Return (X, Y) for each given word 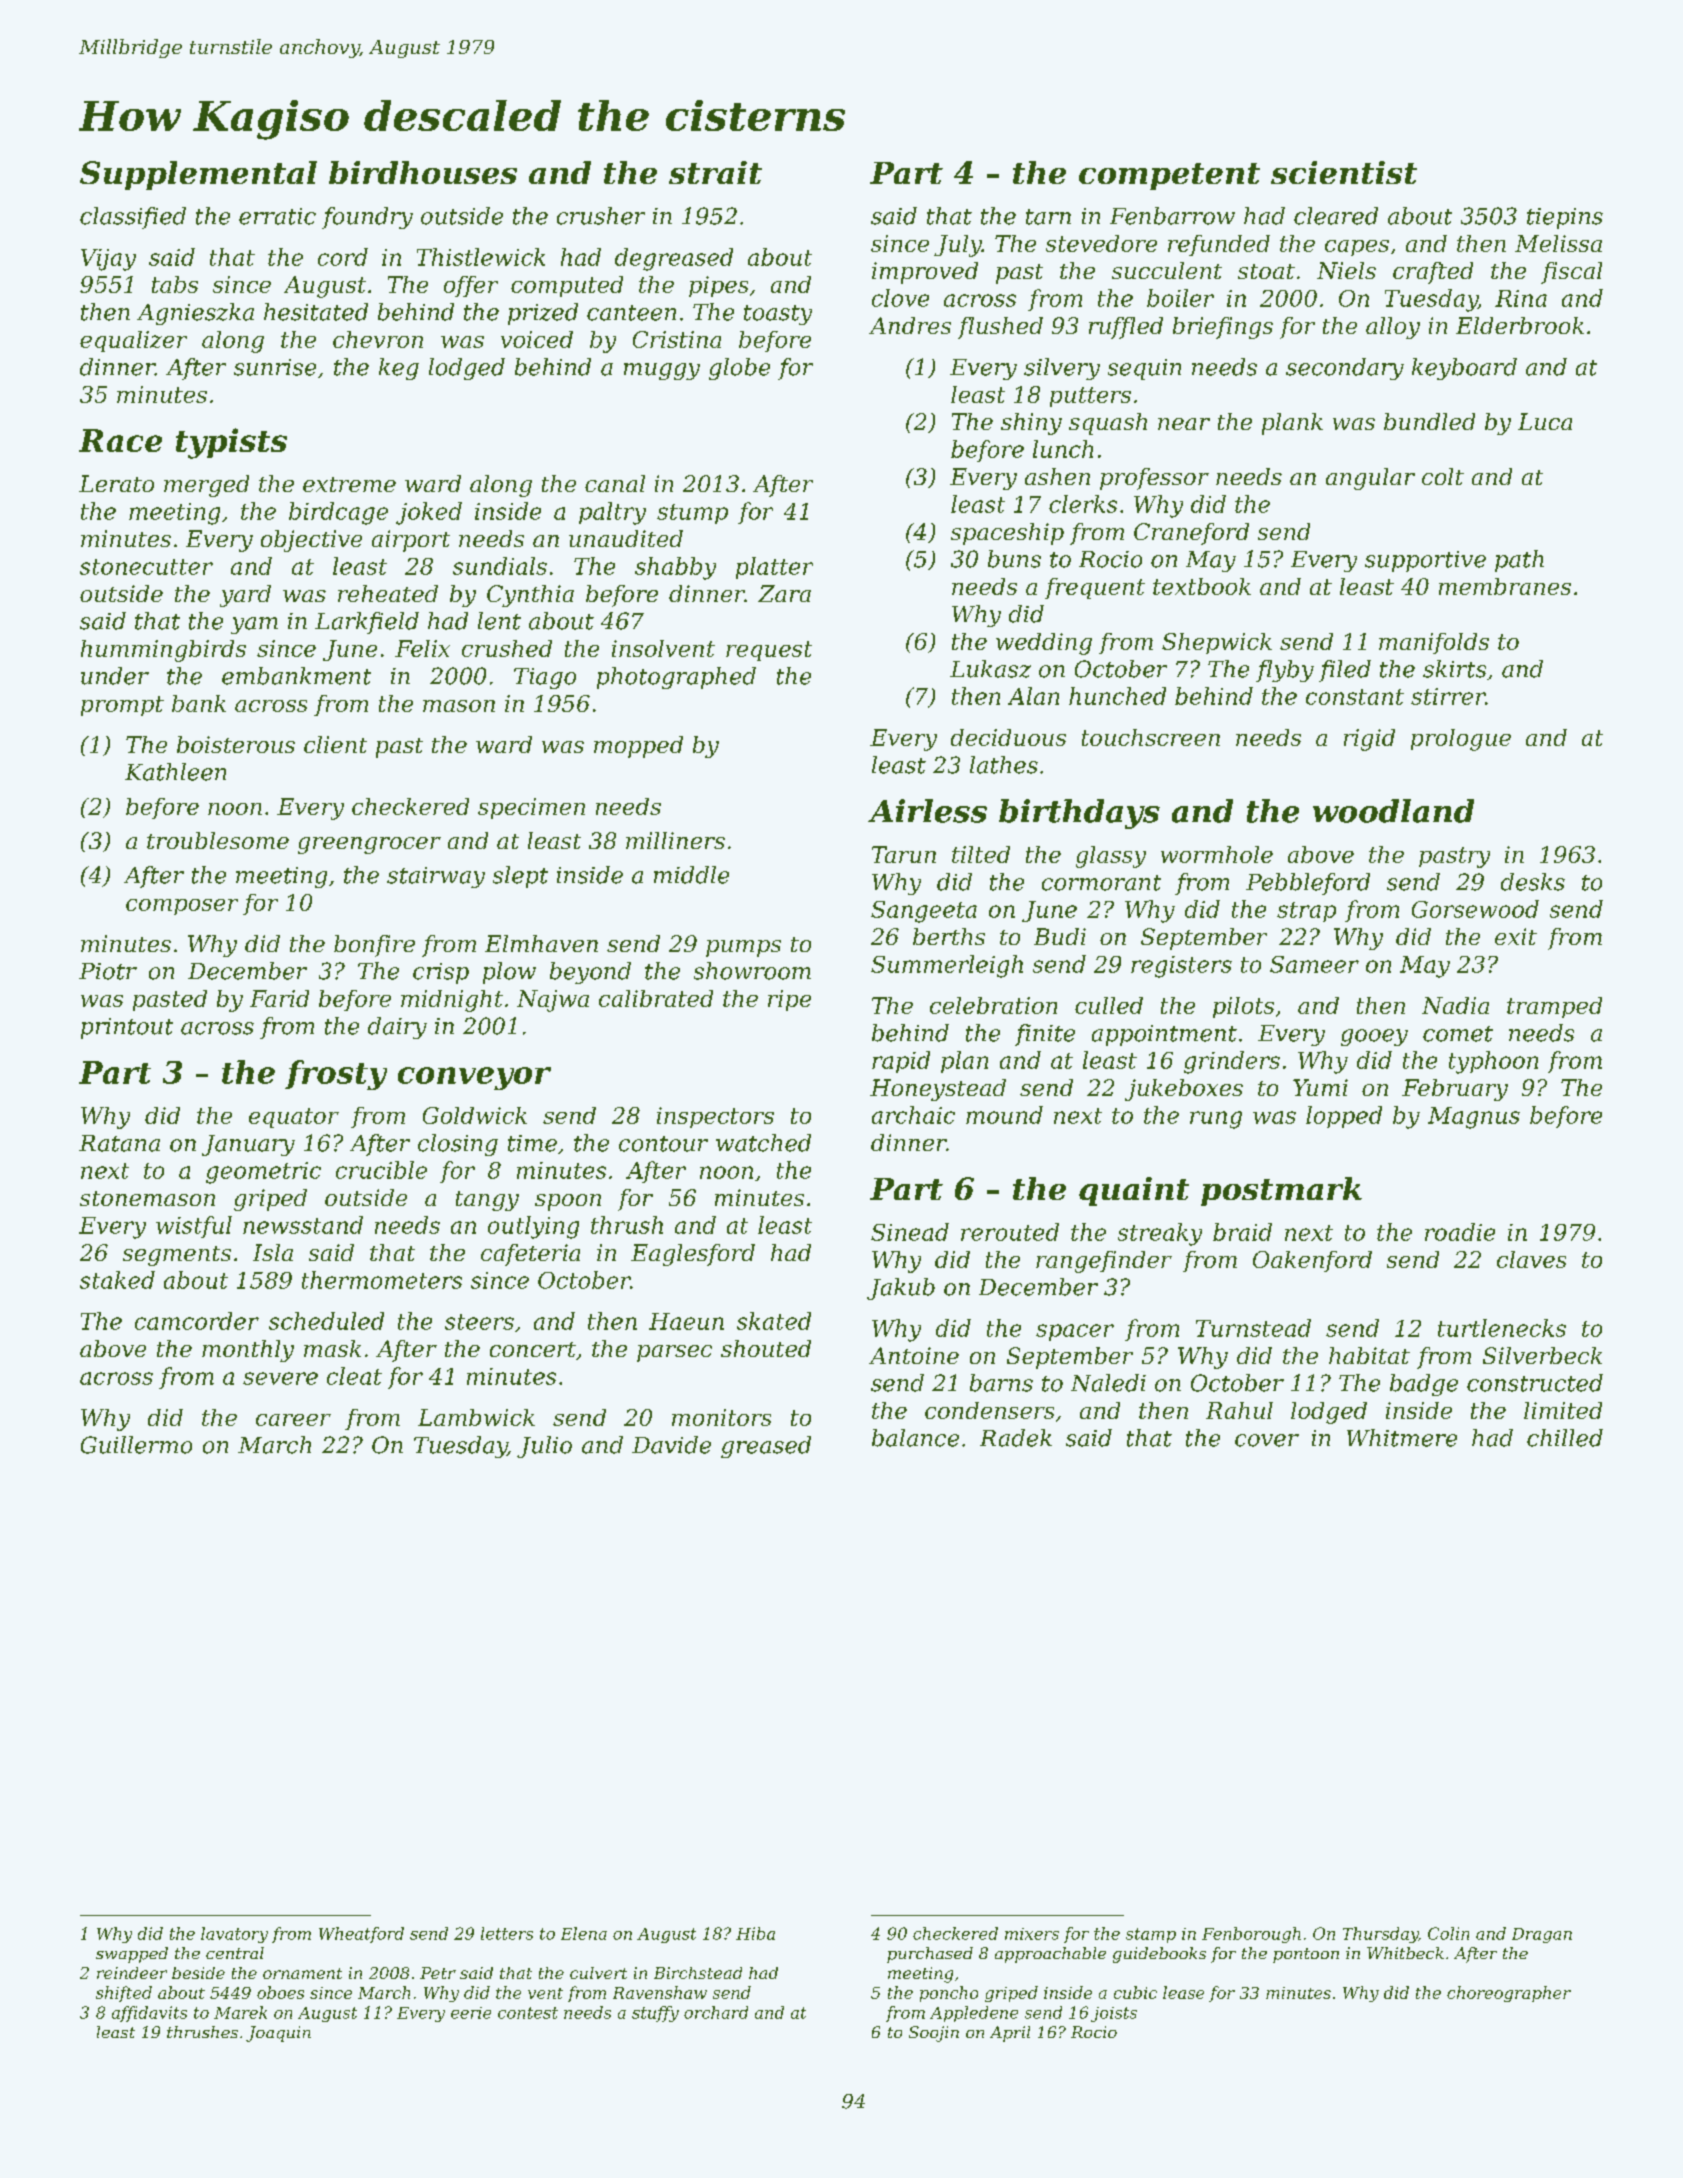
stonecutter (146, 567)
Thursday (1380, 1935)
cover (1267, 1440)
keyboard (1464, 369)
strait (715, 172)
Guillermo (136, 1445)
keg (399, 369)
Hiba (755, 1933)
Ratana (119, 1143)
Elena (584, 1933)
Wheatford (361, 1935)
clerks (1083, 504)
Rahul (1239, 1410)
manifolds (1434, 643)
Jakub (901, 1289)
